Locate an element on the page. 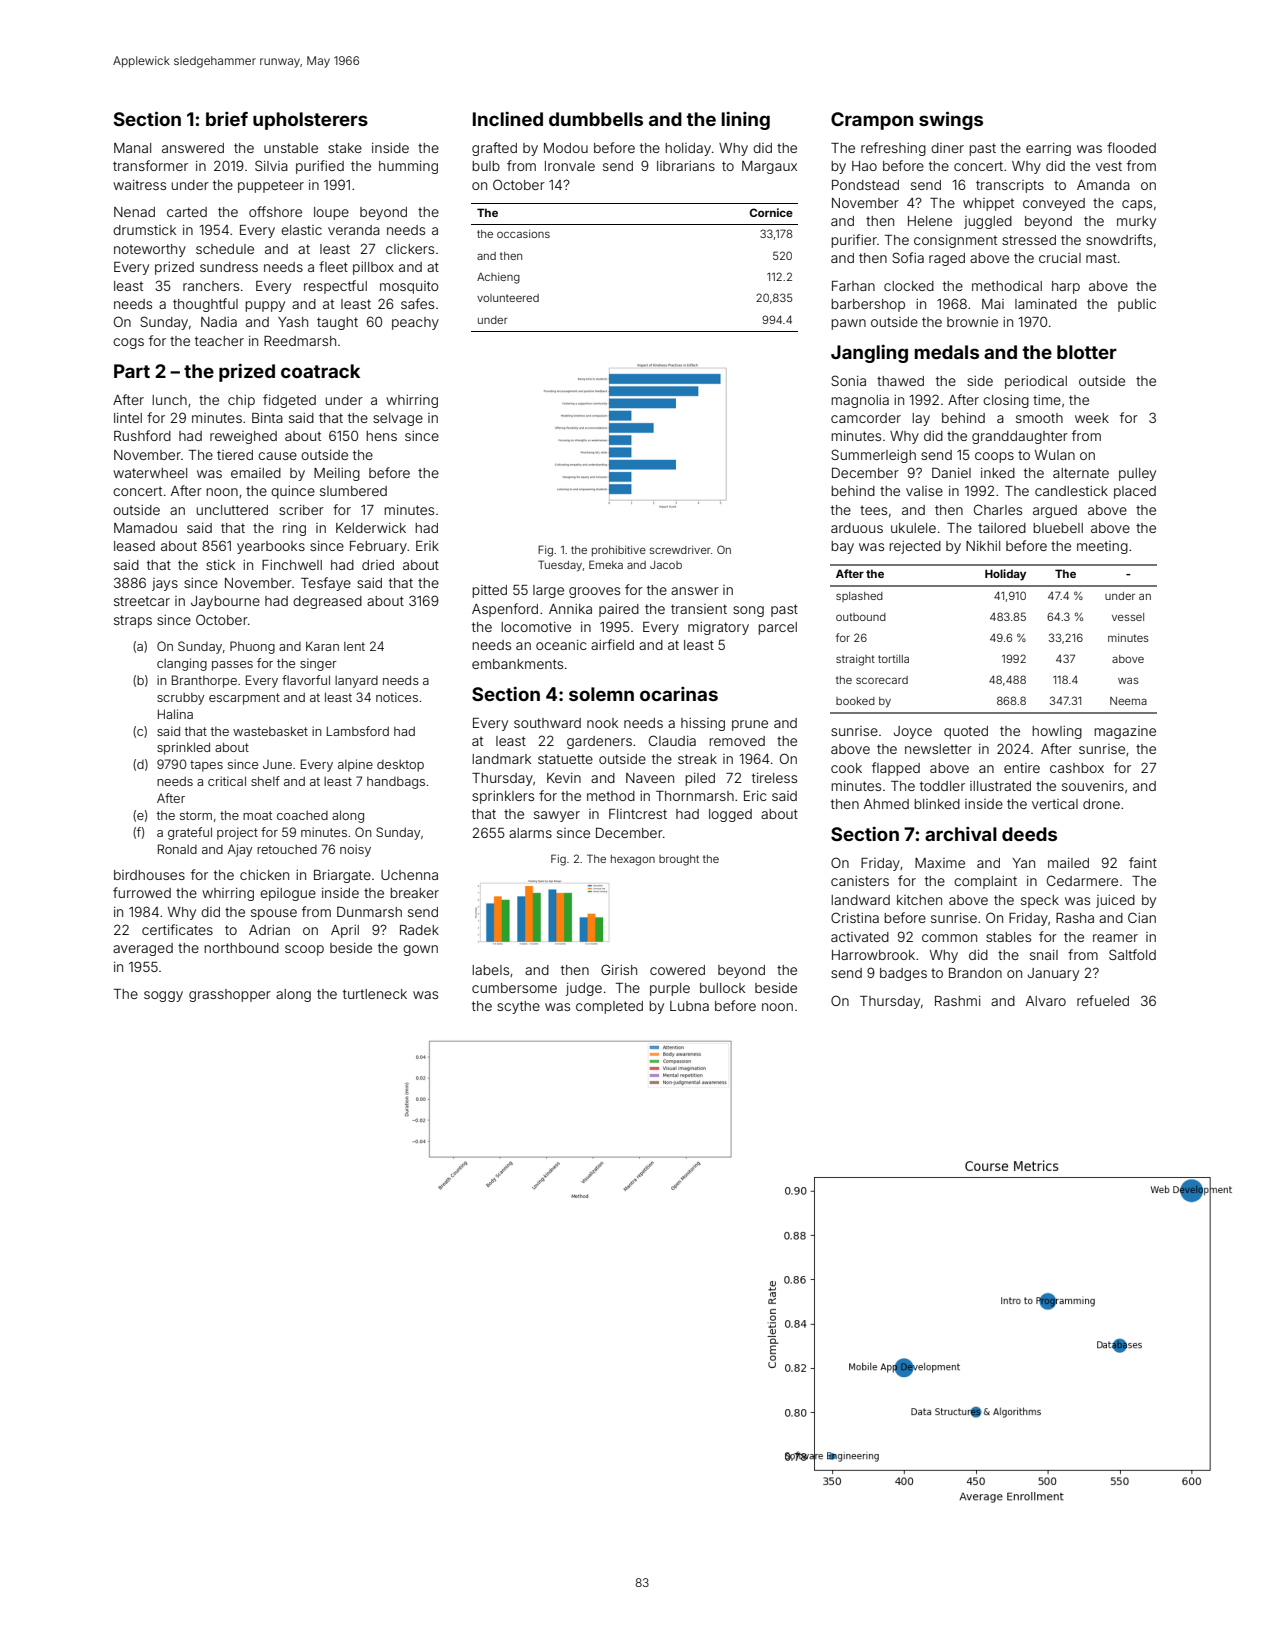  bulb is located at coordinates (486, 166).
